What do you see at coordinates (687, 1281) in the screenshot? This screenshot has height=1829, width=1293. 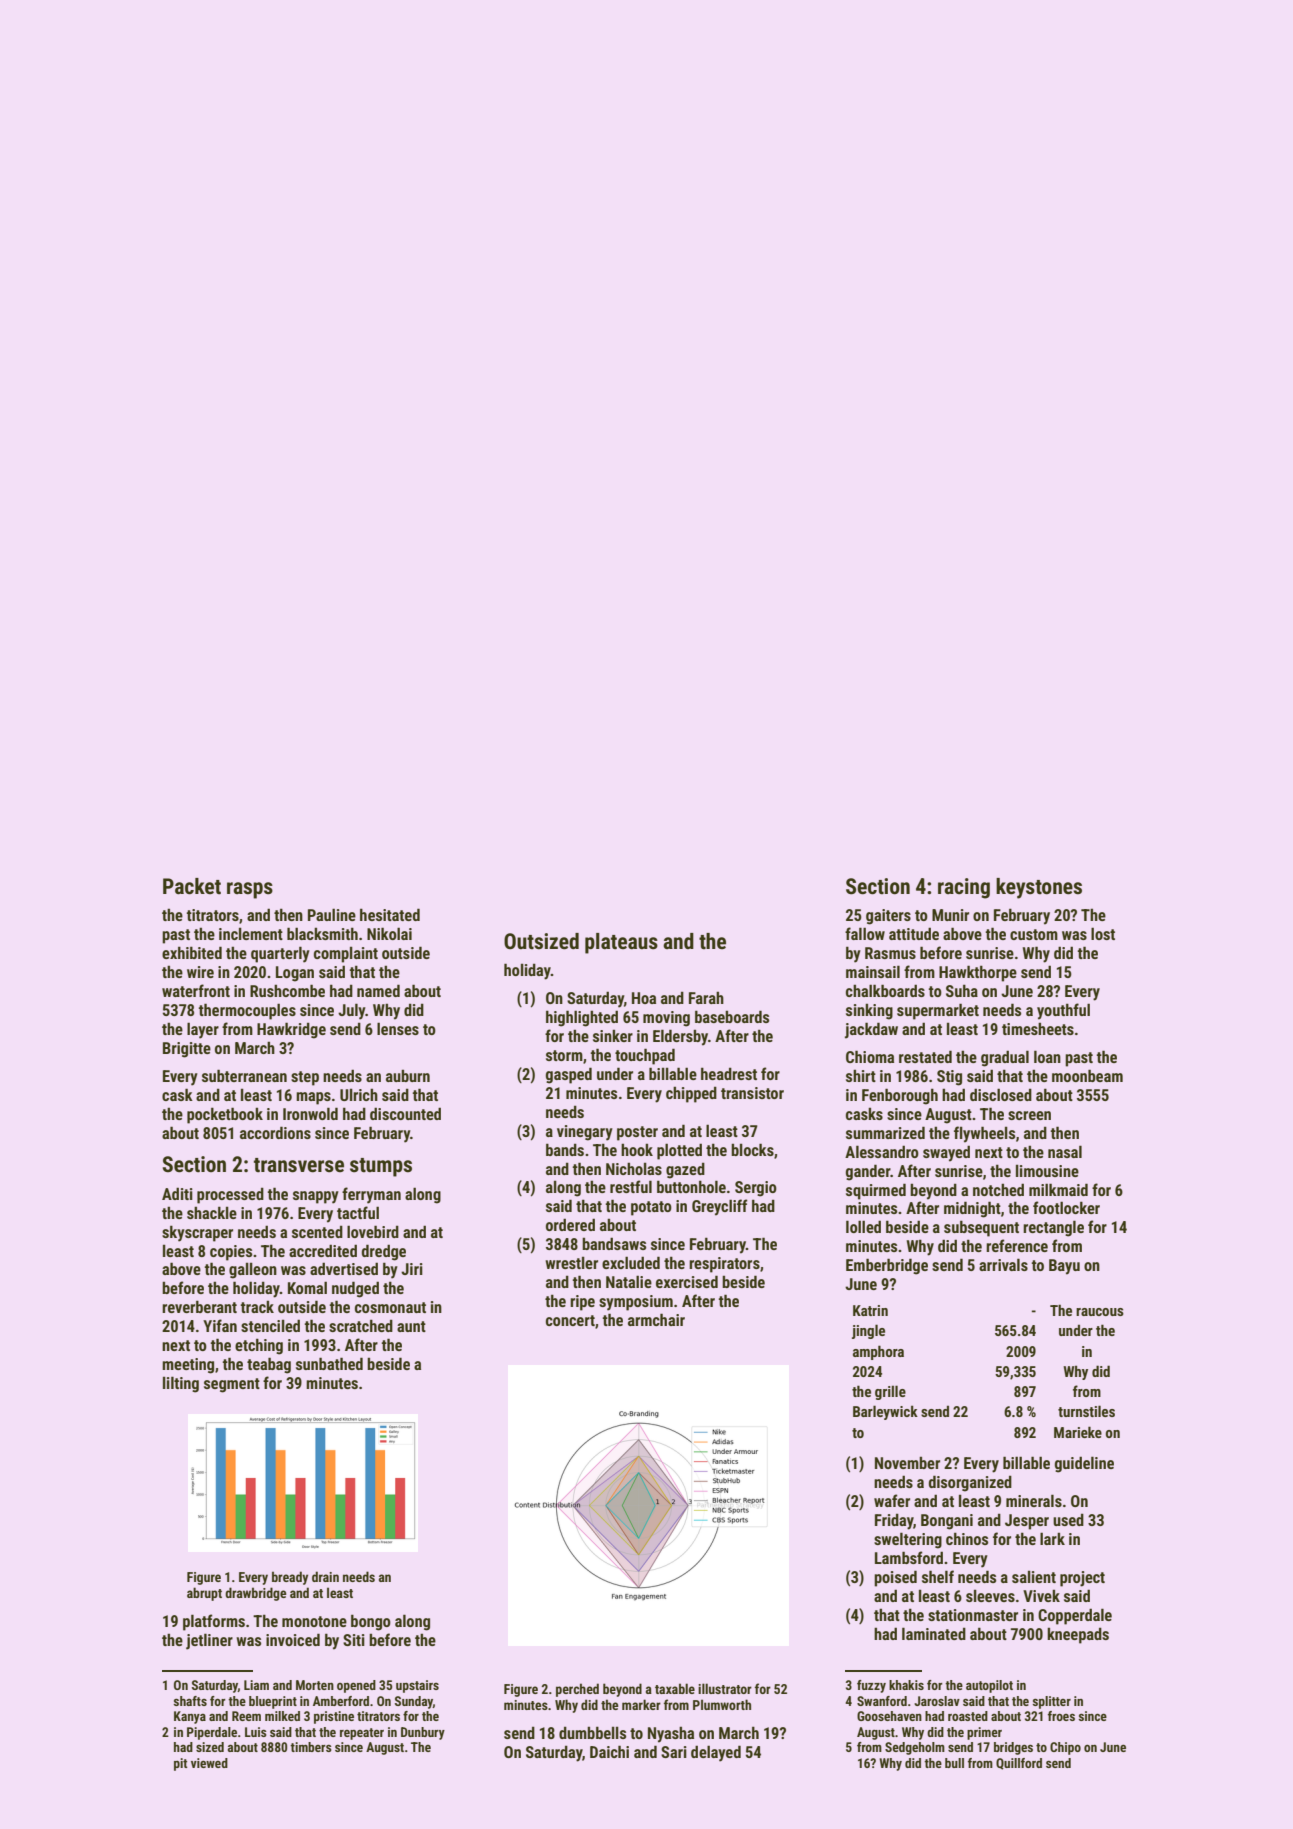 I see `exercised` at bounding box center [687, 1281].
